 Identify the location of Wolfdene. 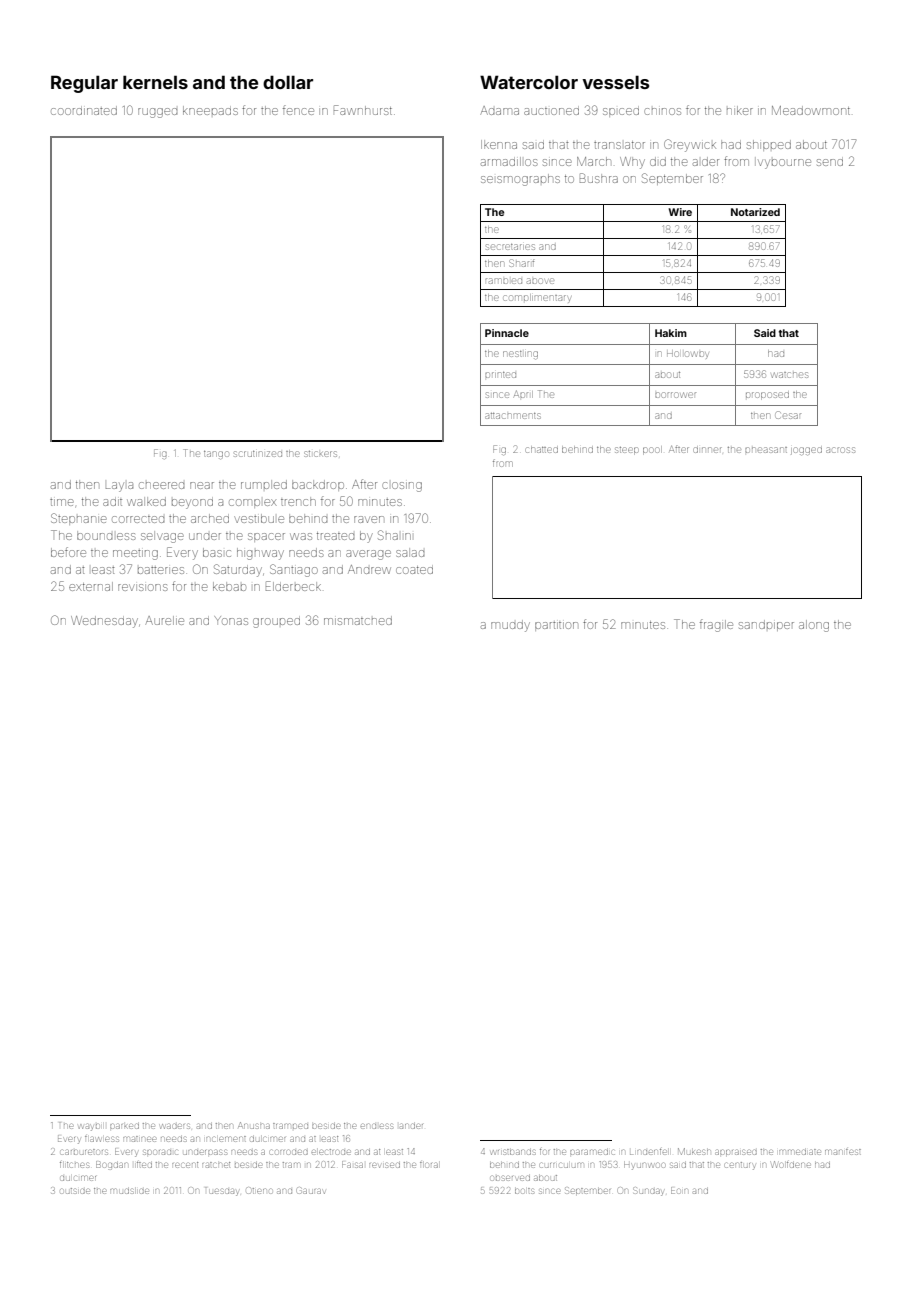
(791, 1164).
